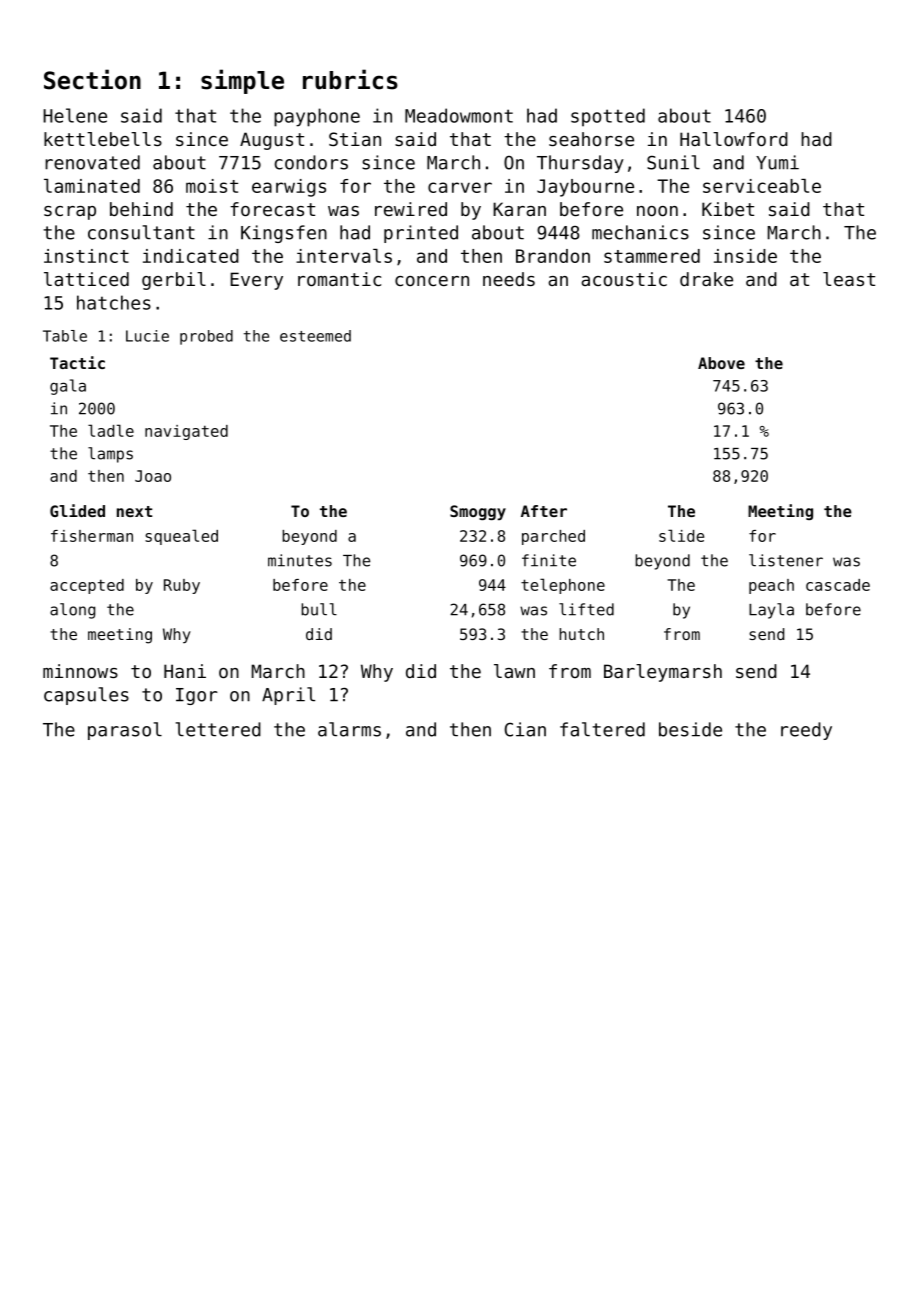 Image resolution: width=924 pixels, height=1308 pixels. Describe the element at coordinates (206, 337) in the screenshot. I see `probed` at that location.
